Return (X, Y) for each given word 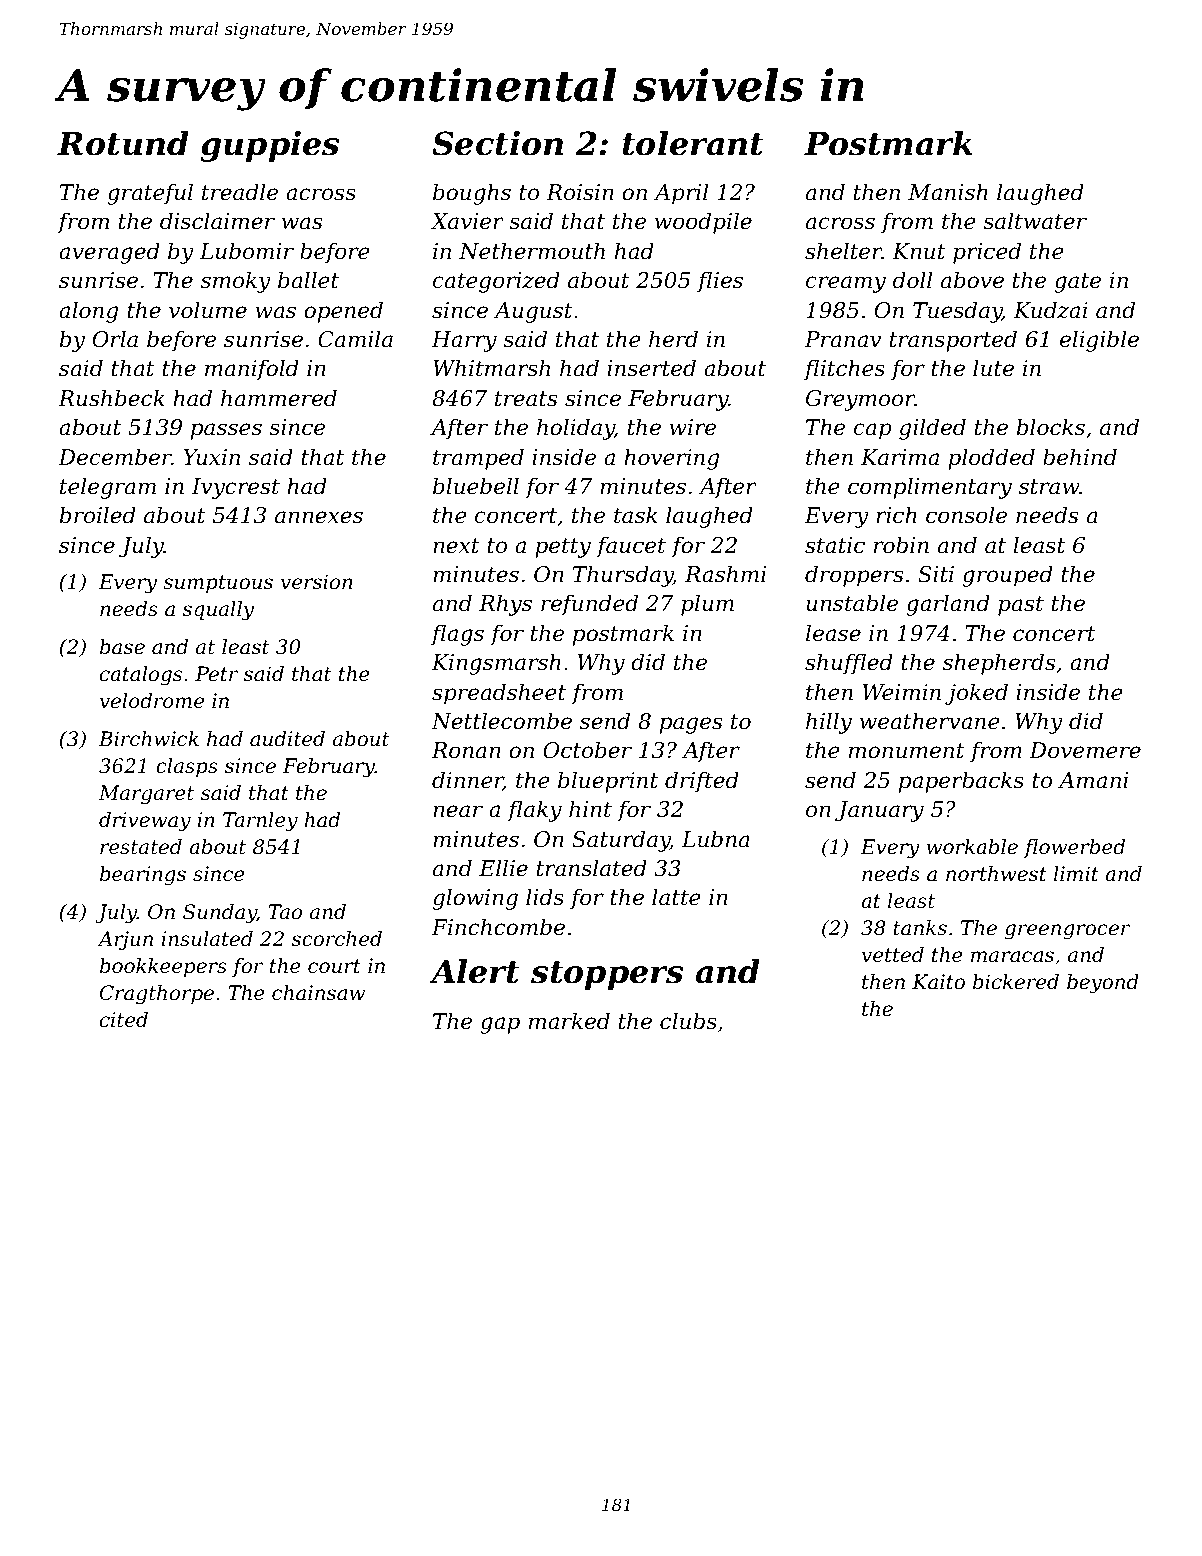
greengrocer (1067, 932)
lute (993, 368)
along (89, 312)
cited (124, 1020)
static (835, 545)
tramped (478, 459)
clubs (688, 1021)
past (1021, 606)
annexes (319, 517)
